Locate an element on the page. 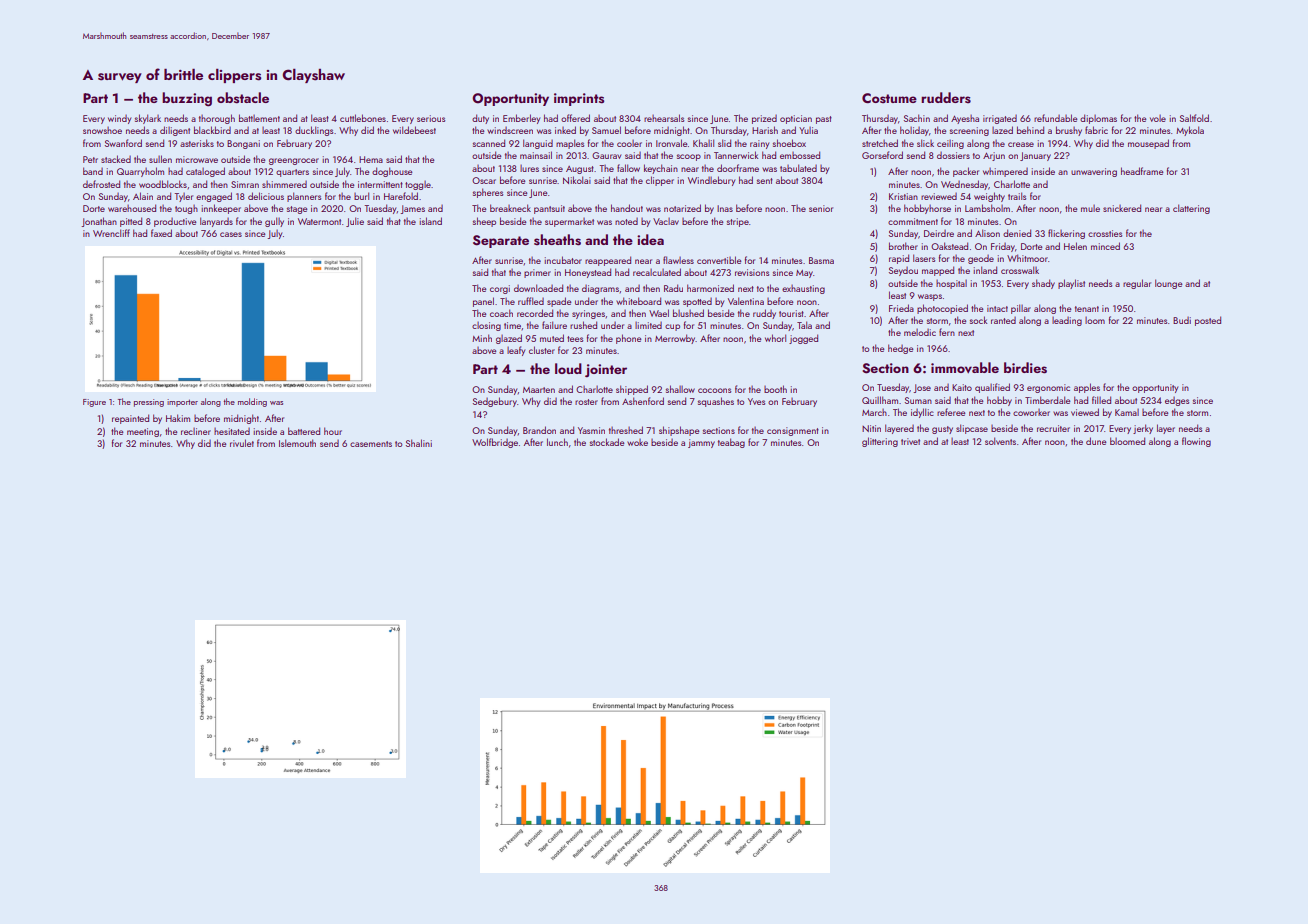 The width and height of the document is (1308, 924). Maarten is located at coordinates (539, 390).
